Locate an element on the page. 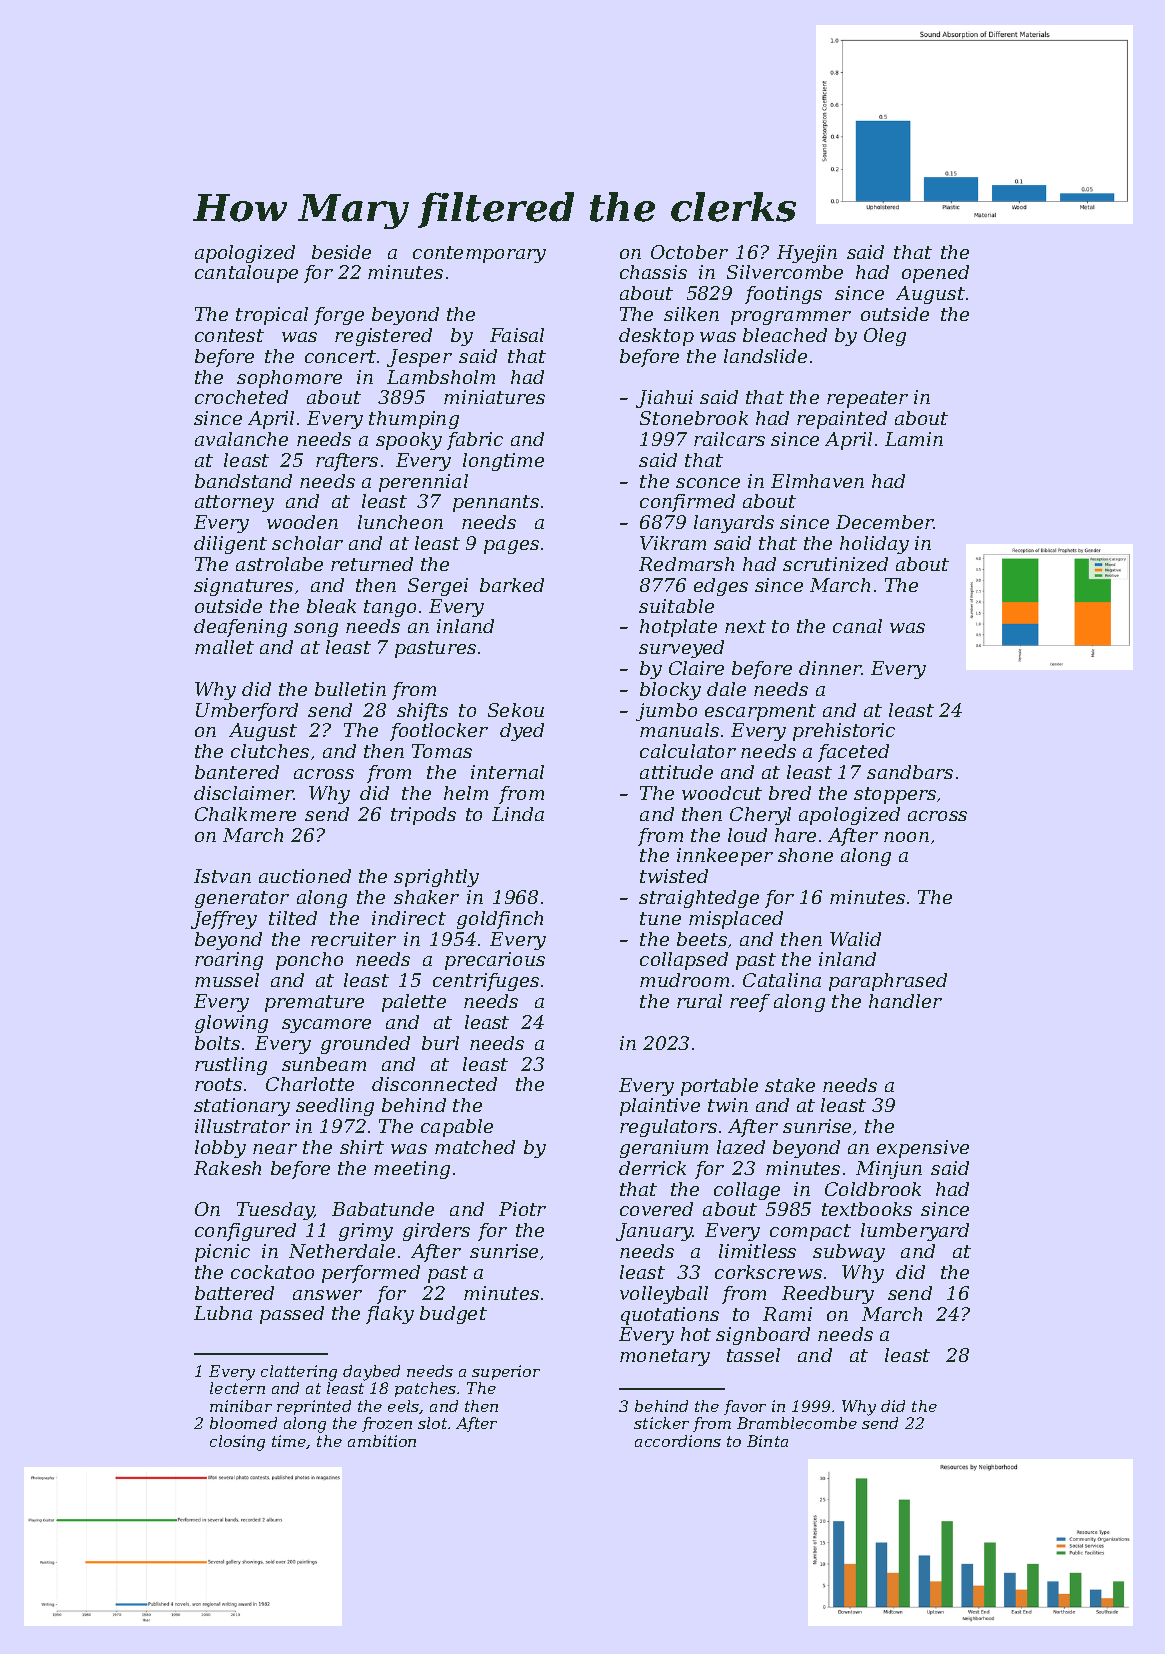  Hyejin is located at coordinates (807, 254).
